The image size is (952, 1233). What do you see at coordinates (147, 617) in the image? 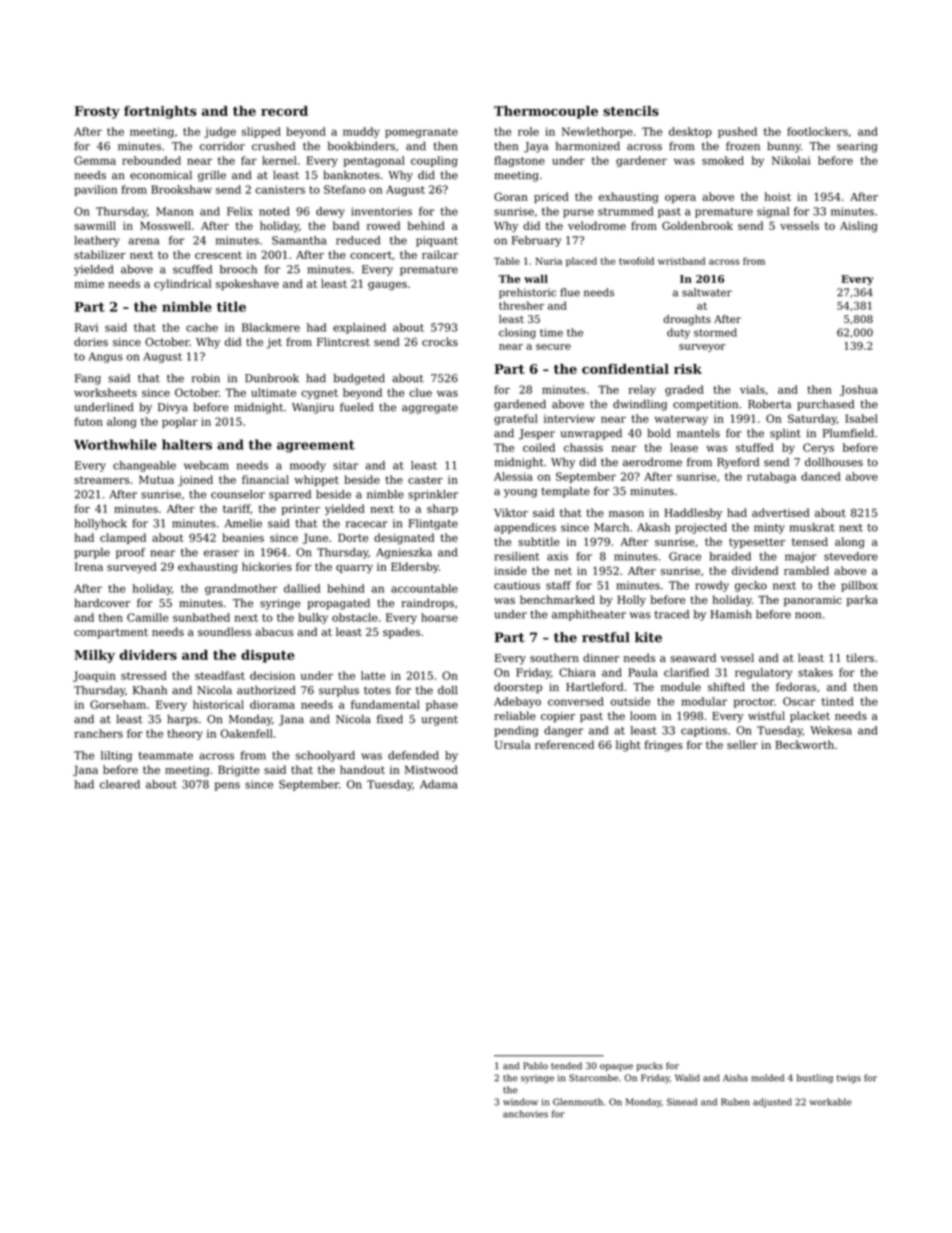
I see `Camille` at bounding box center [147, 617].
